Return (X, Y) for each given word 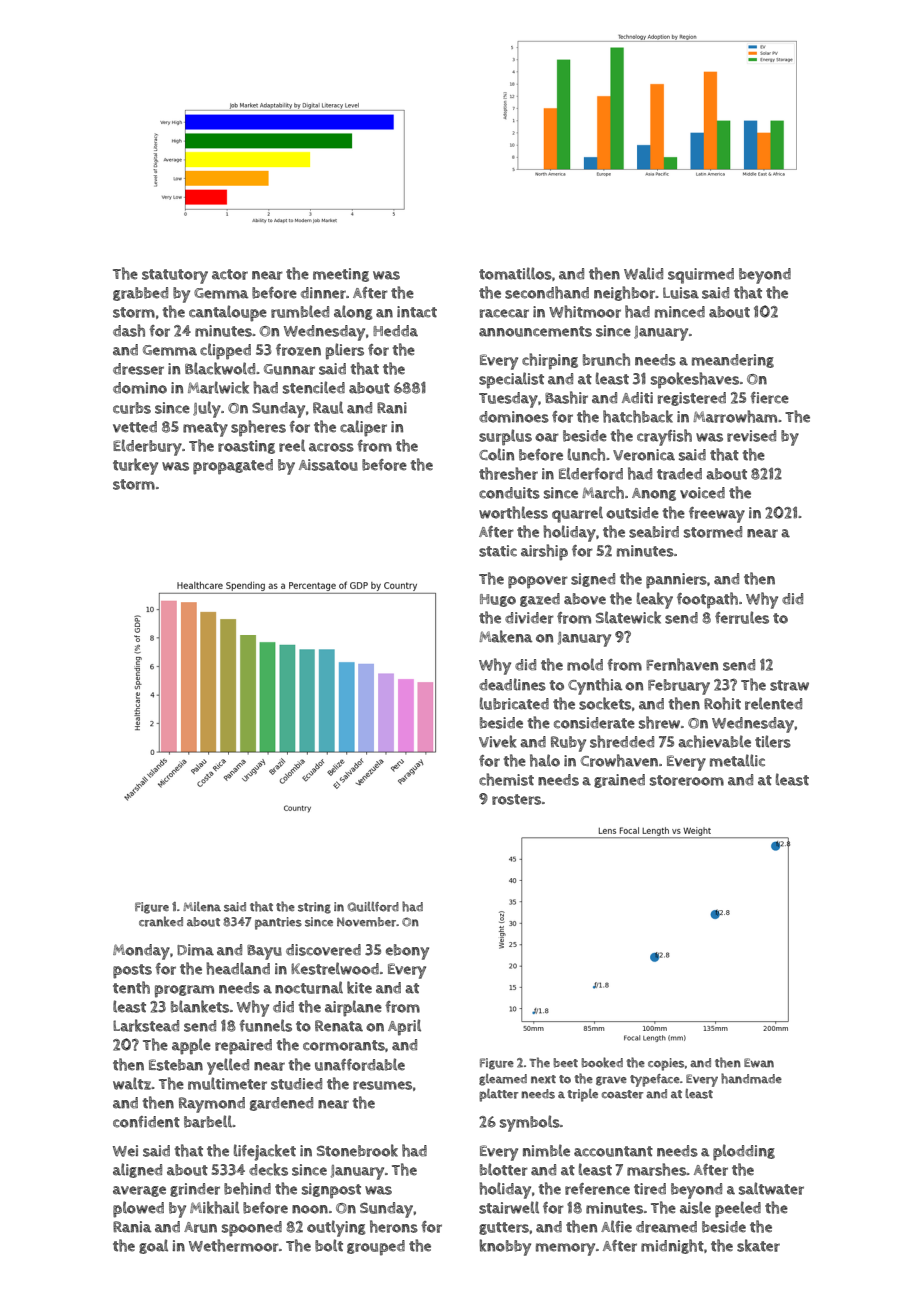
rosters (516, 799)
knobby (505, 1247)
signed (593, 580)
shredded (622, 741)
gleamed (503, 1080)
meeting (341, 275)
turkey (135, 466)
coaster (622, 1094)
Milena (202, 906)
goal (153, 1246)
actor (230, 274)
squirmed (701, 276)
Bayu (264, 952)
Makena (505, 636)
